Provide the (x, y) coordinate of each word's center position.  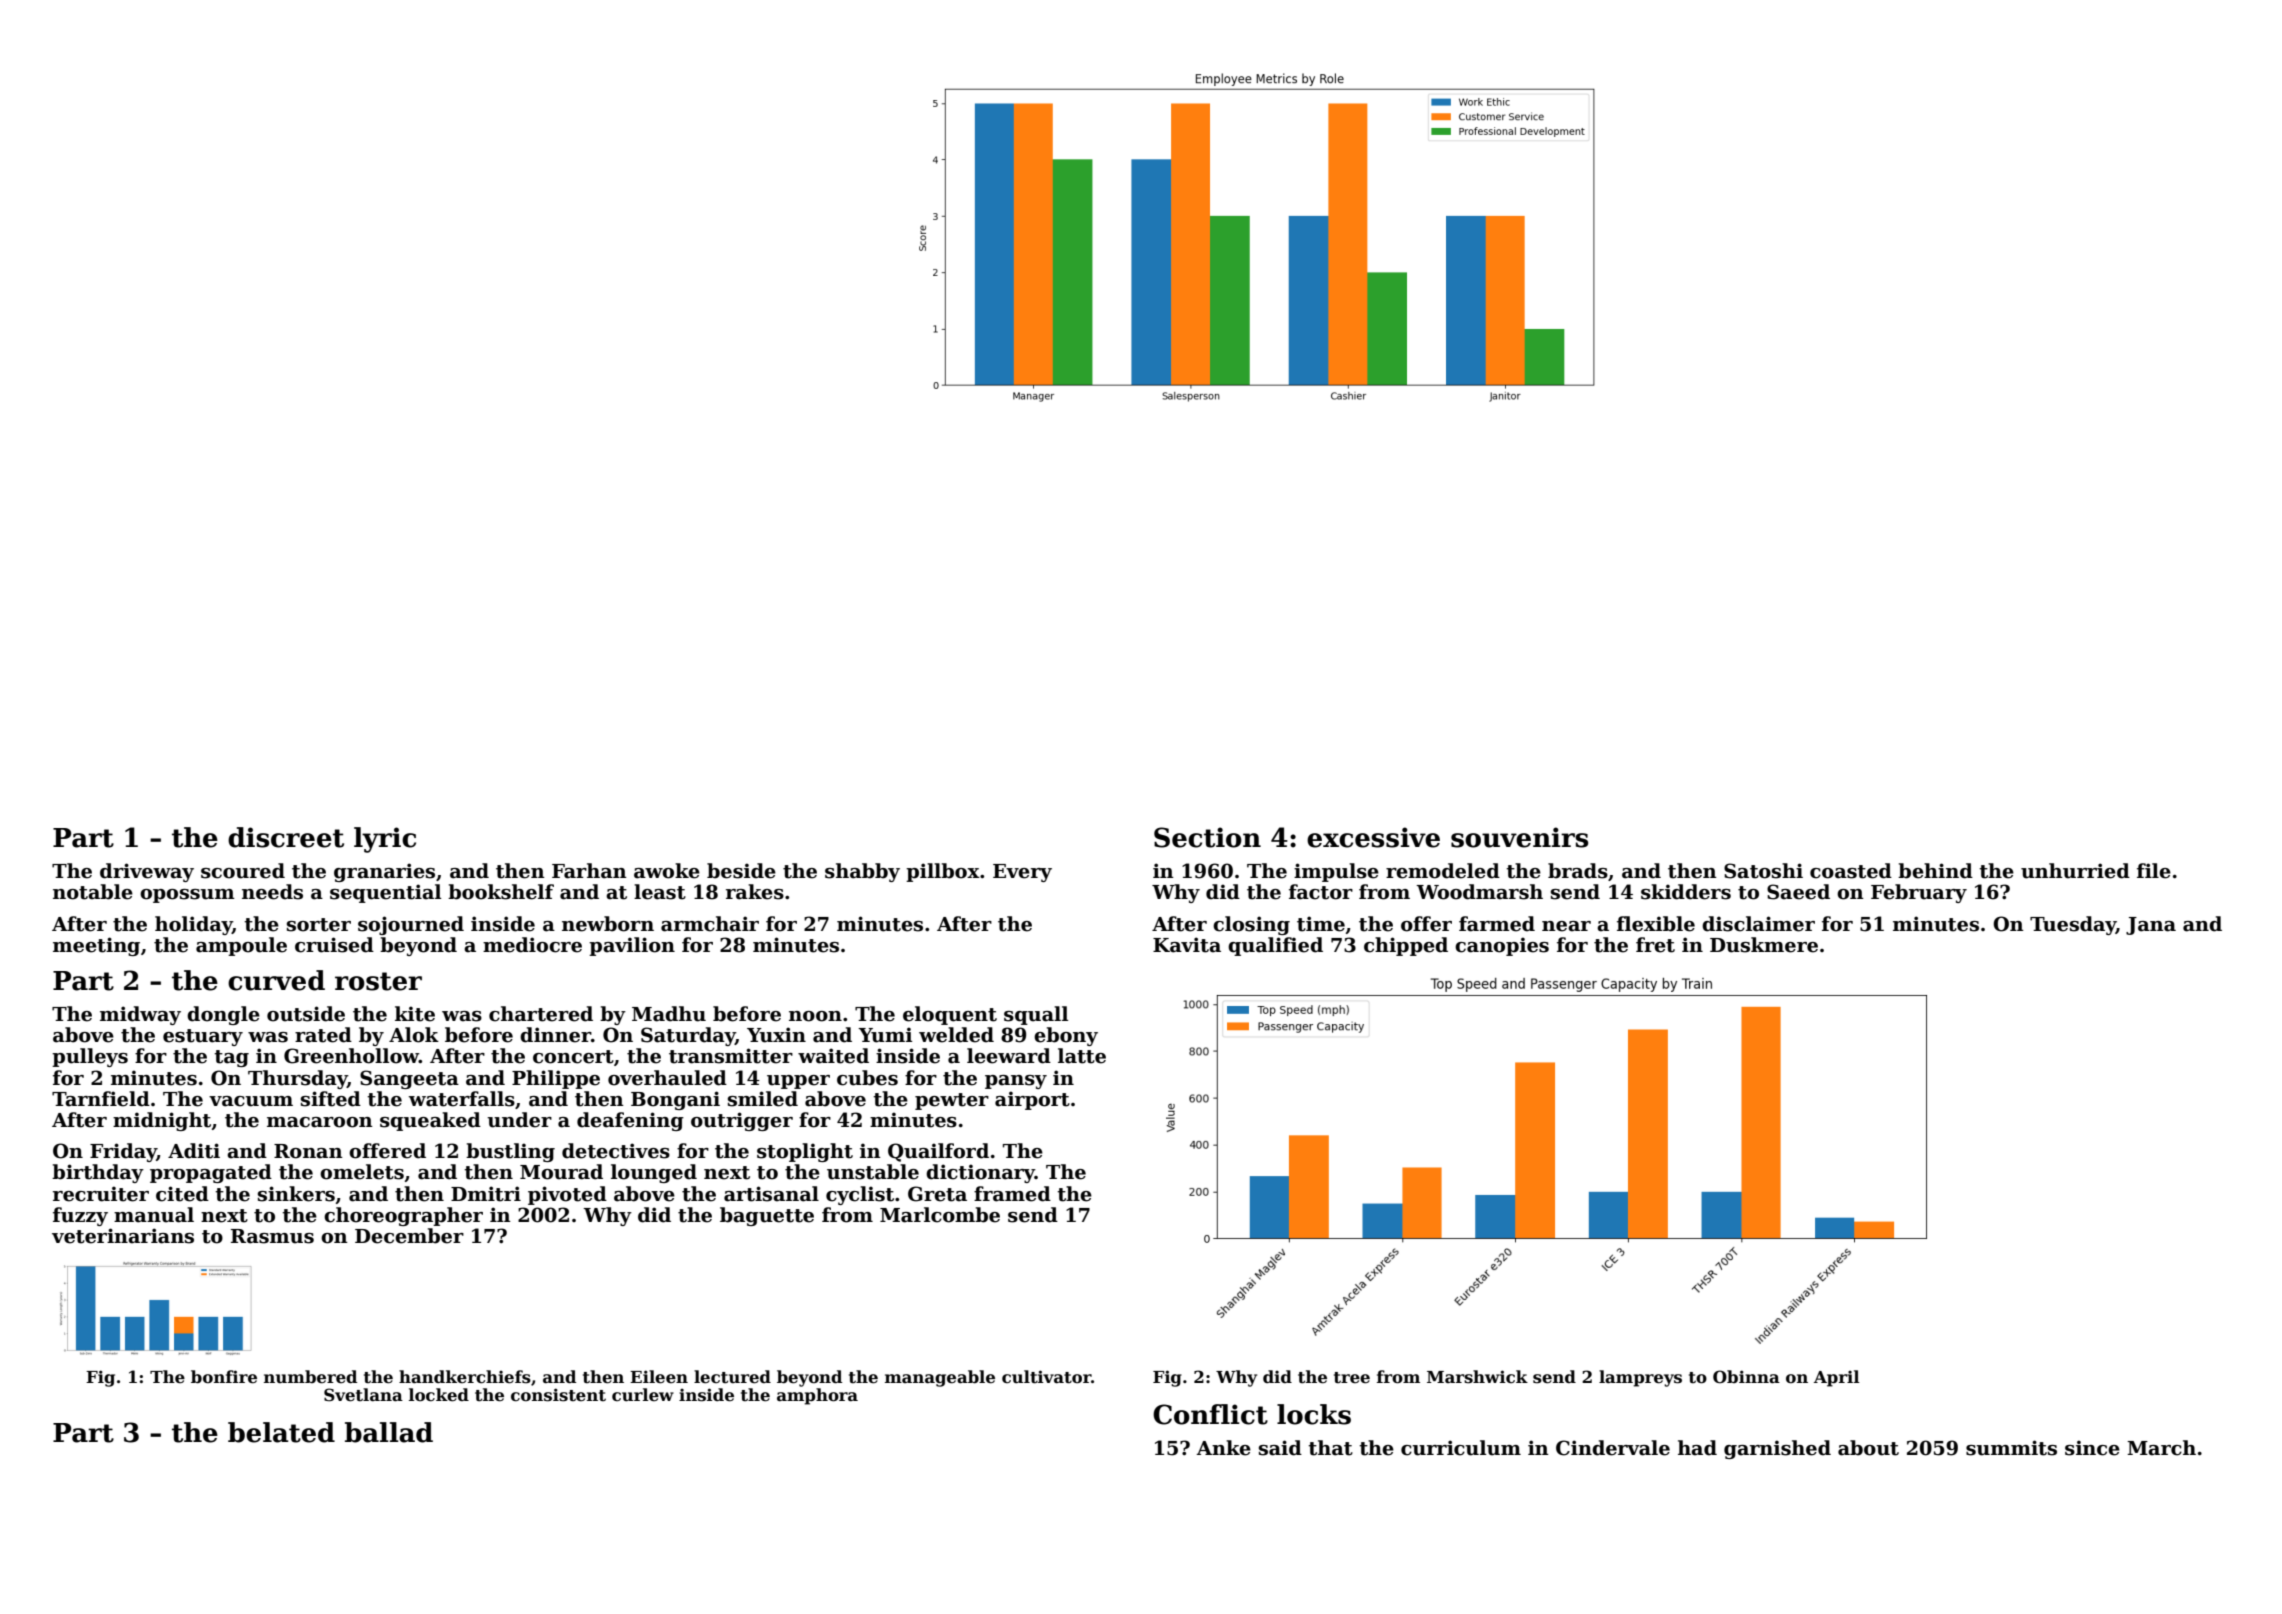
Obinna (1746, 1376)
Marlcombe (940, 1215)
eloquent (950, 1015)
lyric (385, 840)
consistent (558, 1395)
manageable (940, 1378)
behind (1935, 871)
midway (140, 1015)
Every (1022, 873)
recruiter (101, 1194)
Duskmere (1764, 945)
